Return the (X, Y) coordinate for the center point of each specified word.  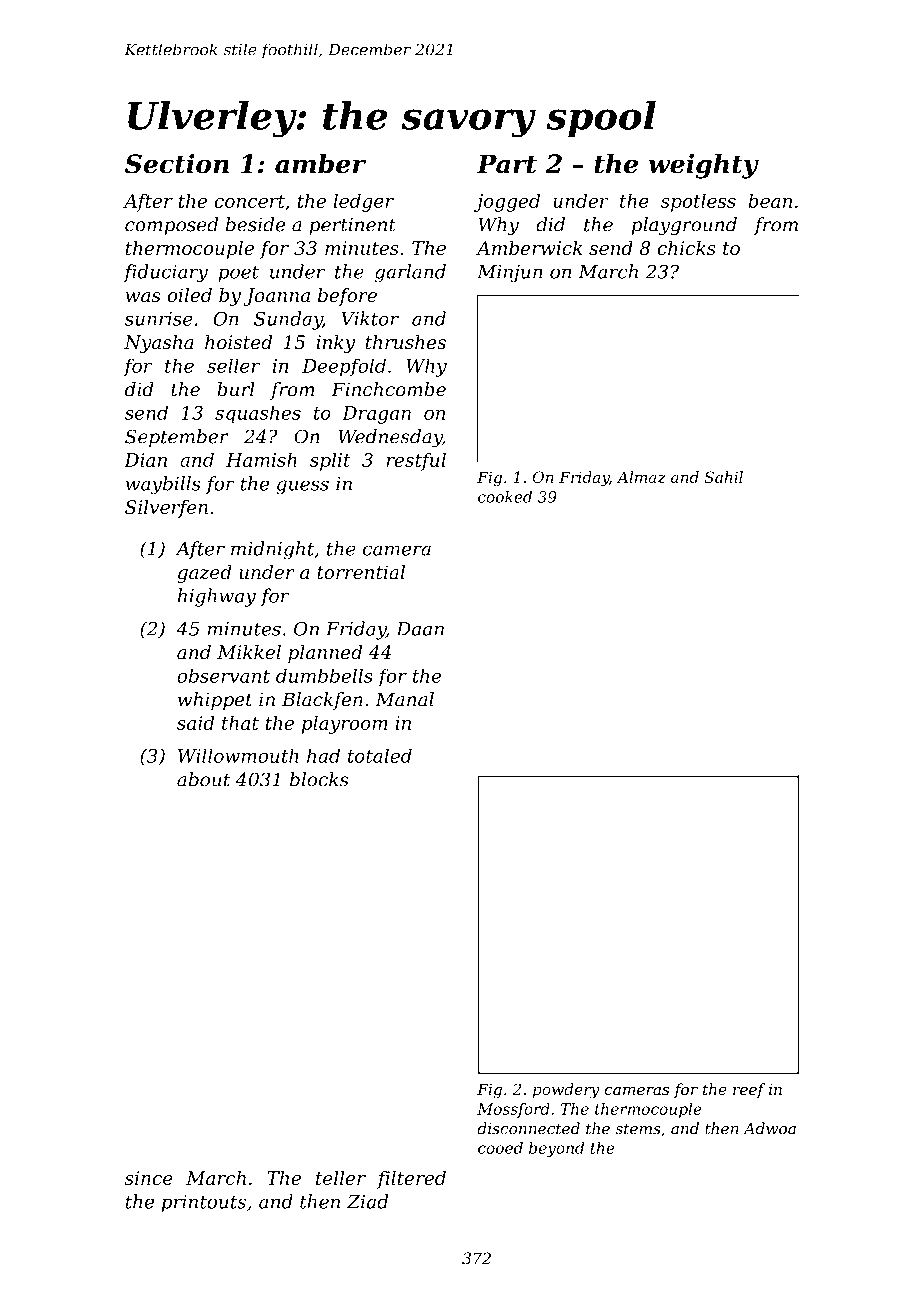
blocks (319, 779)
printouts (203, 1203)
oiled (189, 295)
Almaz (641, 477)
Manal (404, 699)
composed (171, 226)
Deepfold (344, 367)
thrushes (406, 342)
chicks (686, 248)
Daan (420, 629)
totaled (380, 755)
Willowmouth (238, 755)
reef (749, 1090)
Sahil (723, 477)
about (203, 779)
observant (223, 675)
